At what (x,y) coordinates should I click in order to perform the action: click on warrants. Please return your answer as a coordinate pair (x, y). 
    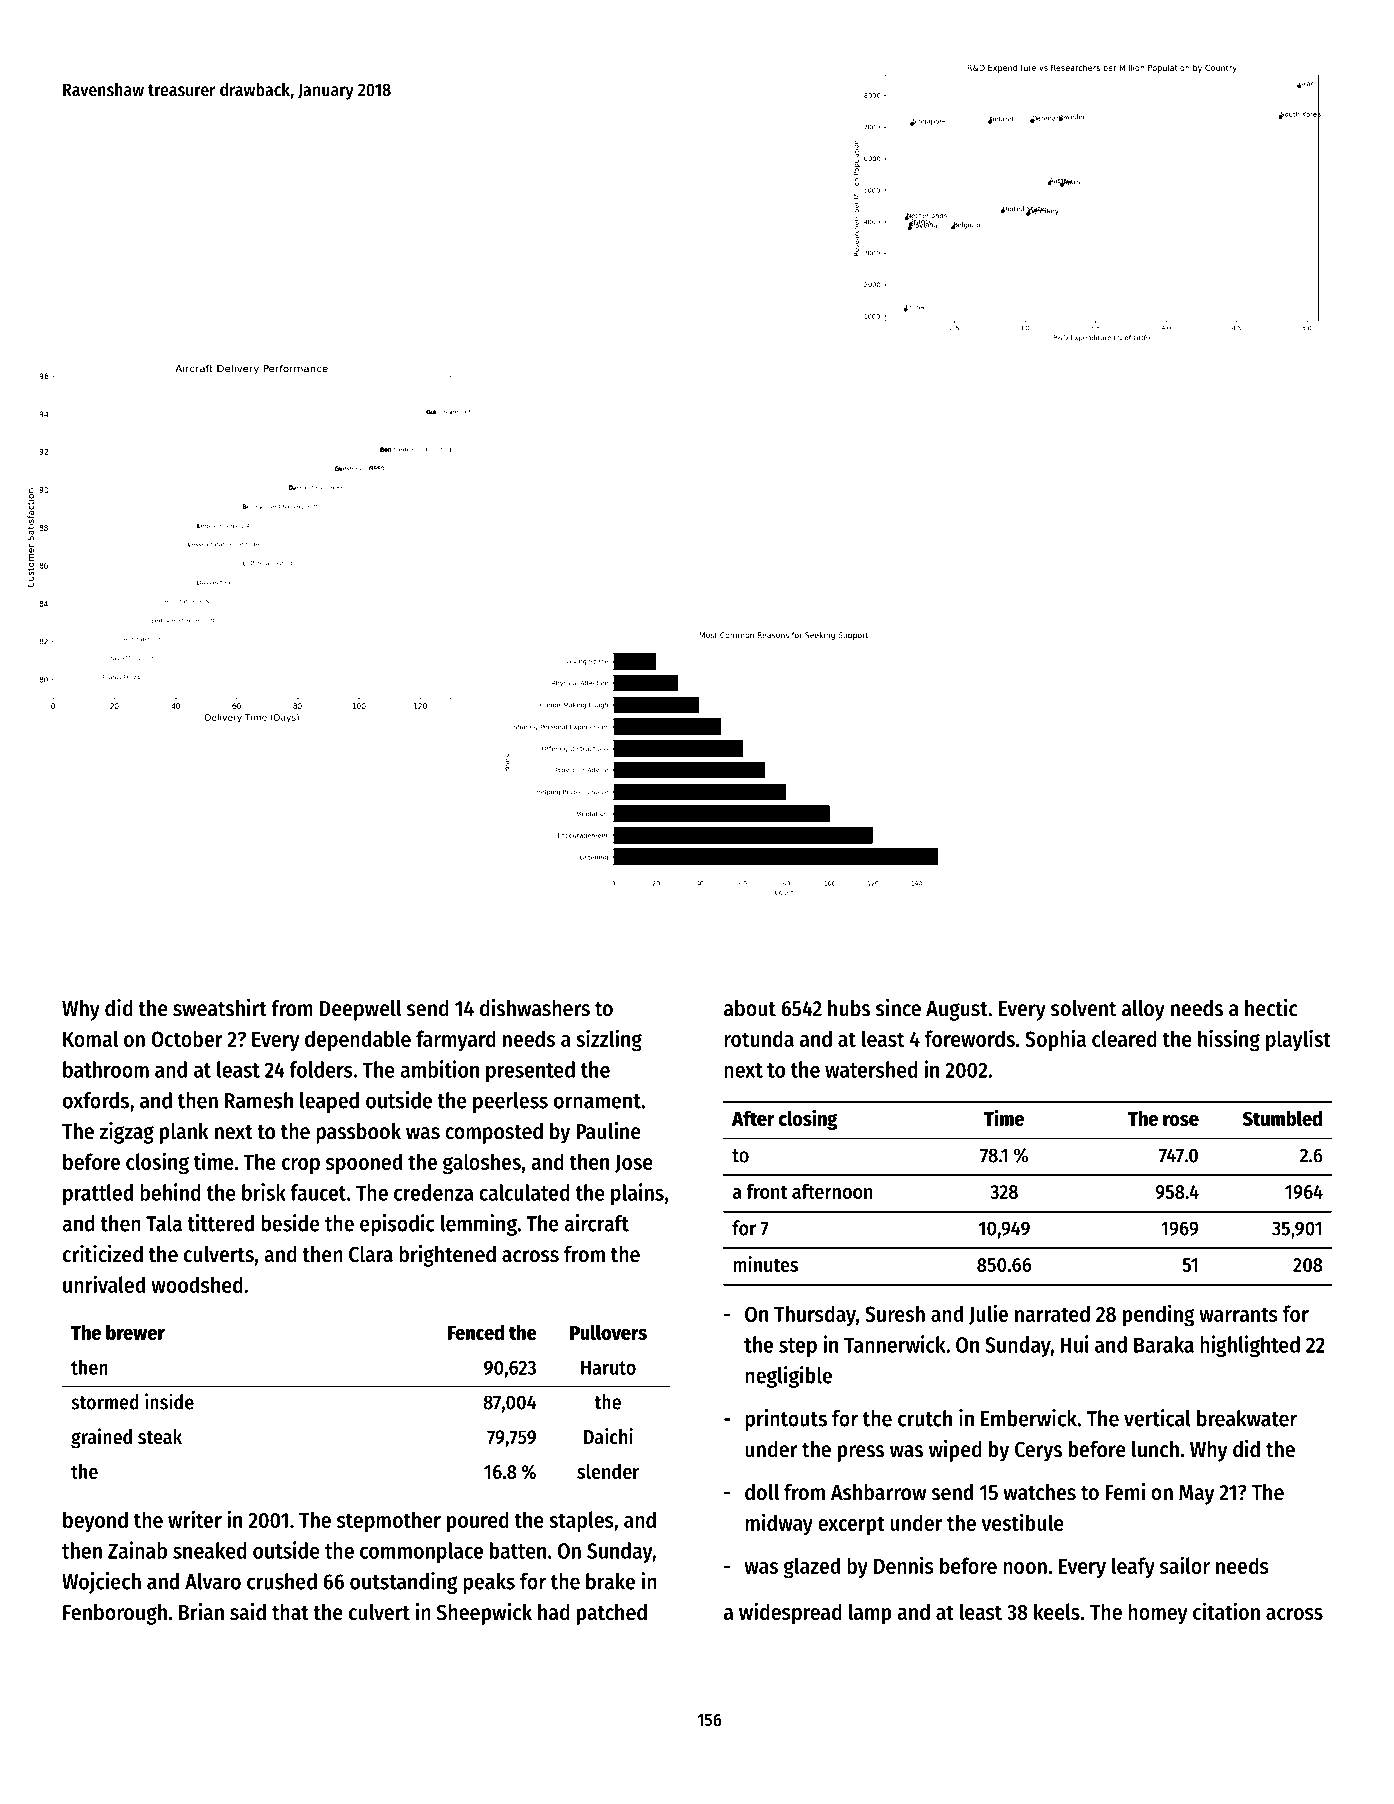
    Looking at the image, I should click on (1238, 1314).
